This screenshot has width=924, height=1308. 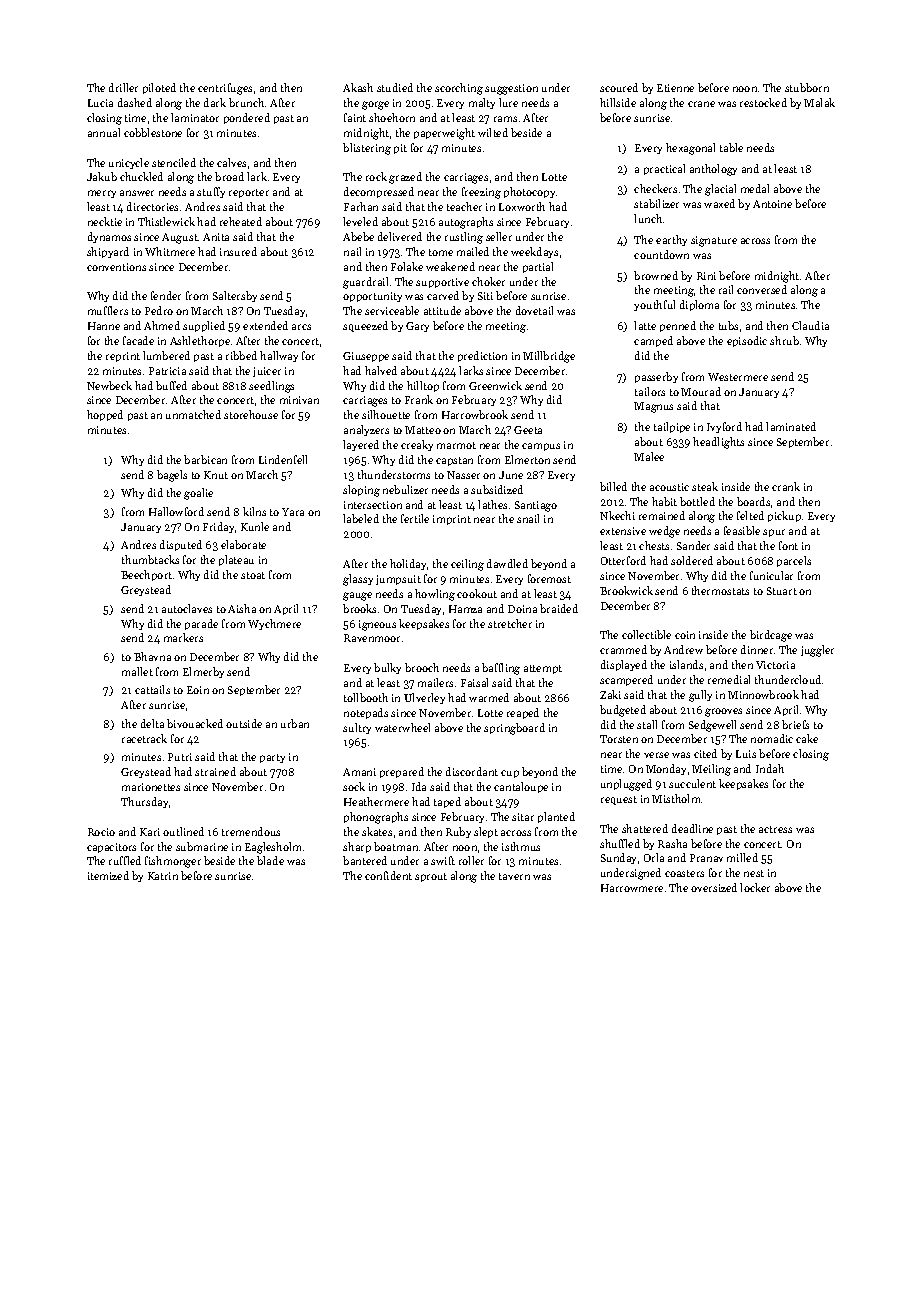 What do you see at coordinates (675, 88) in the screenshot?
I see `Etienne` at bounding box center [675, 88].
